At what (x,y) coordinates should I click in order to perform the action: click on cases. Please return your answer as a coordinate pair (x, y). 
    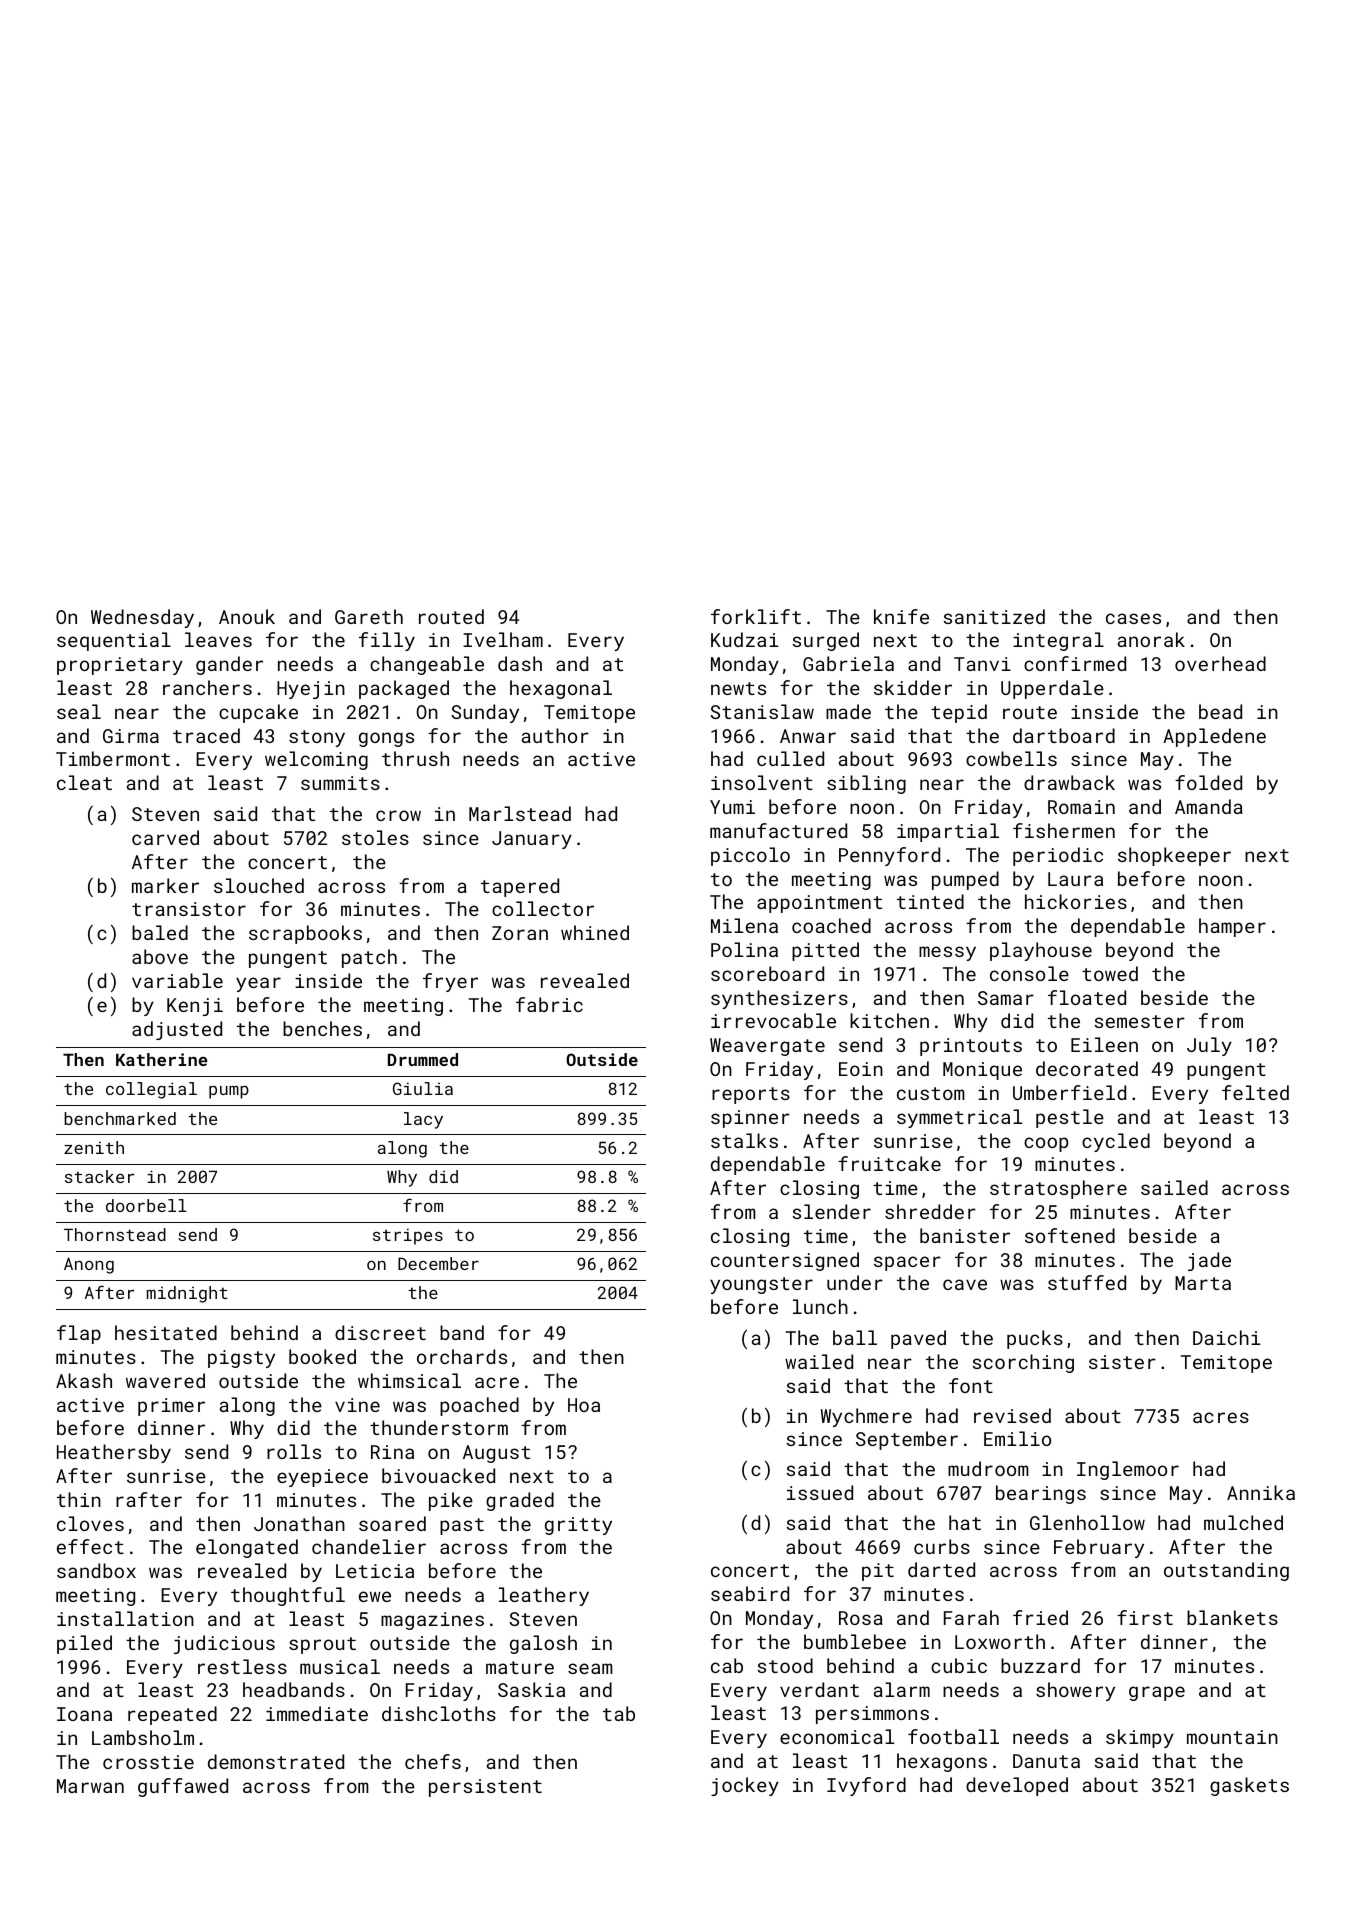
    Looking at the image, I should click on (1133, 618).
